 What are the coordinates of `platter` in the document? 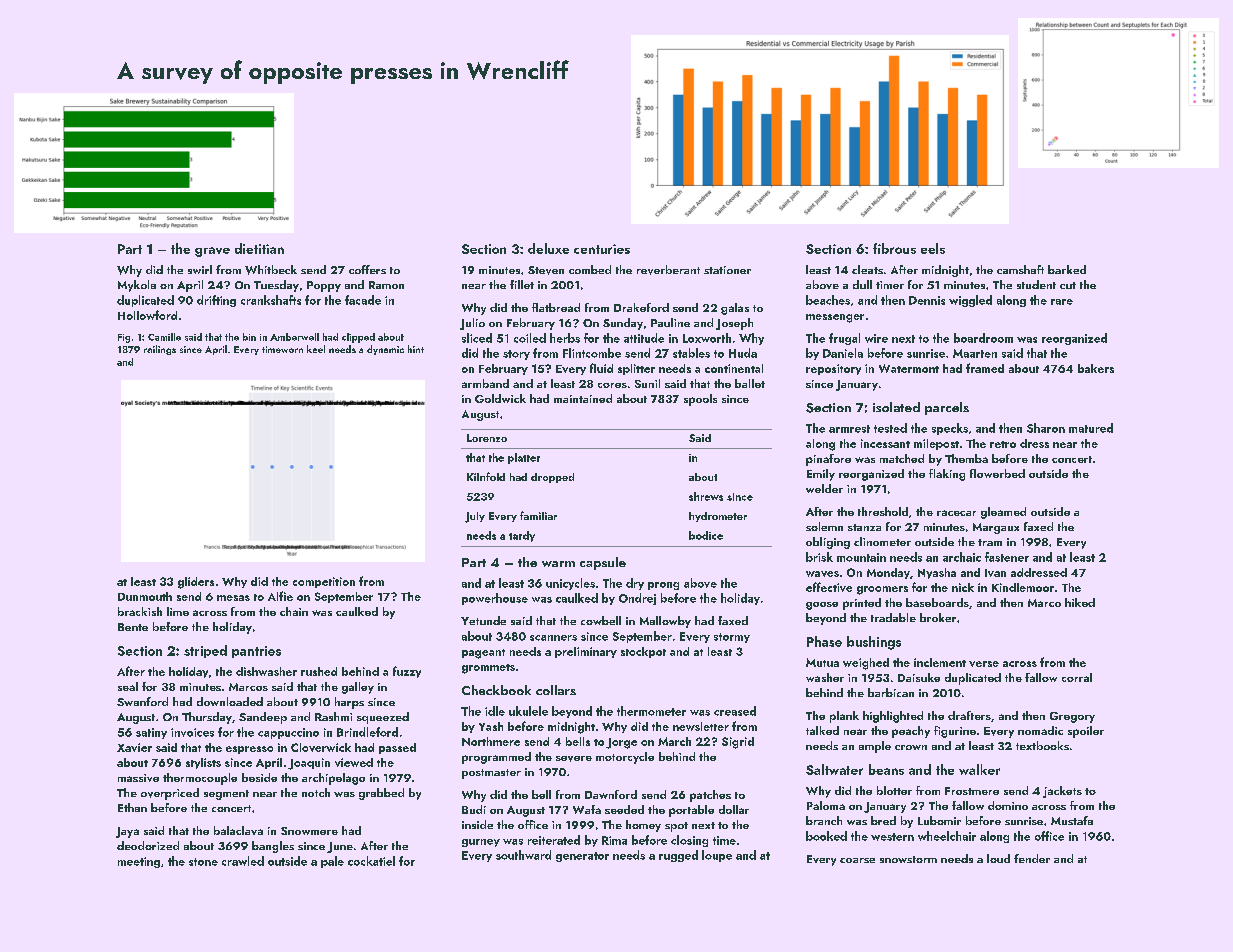 It's located at (524, 458).
